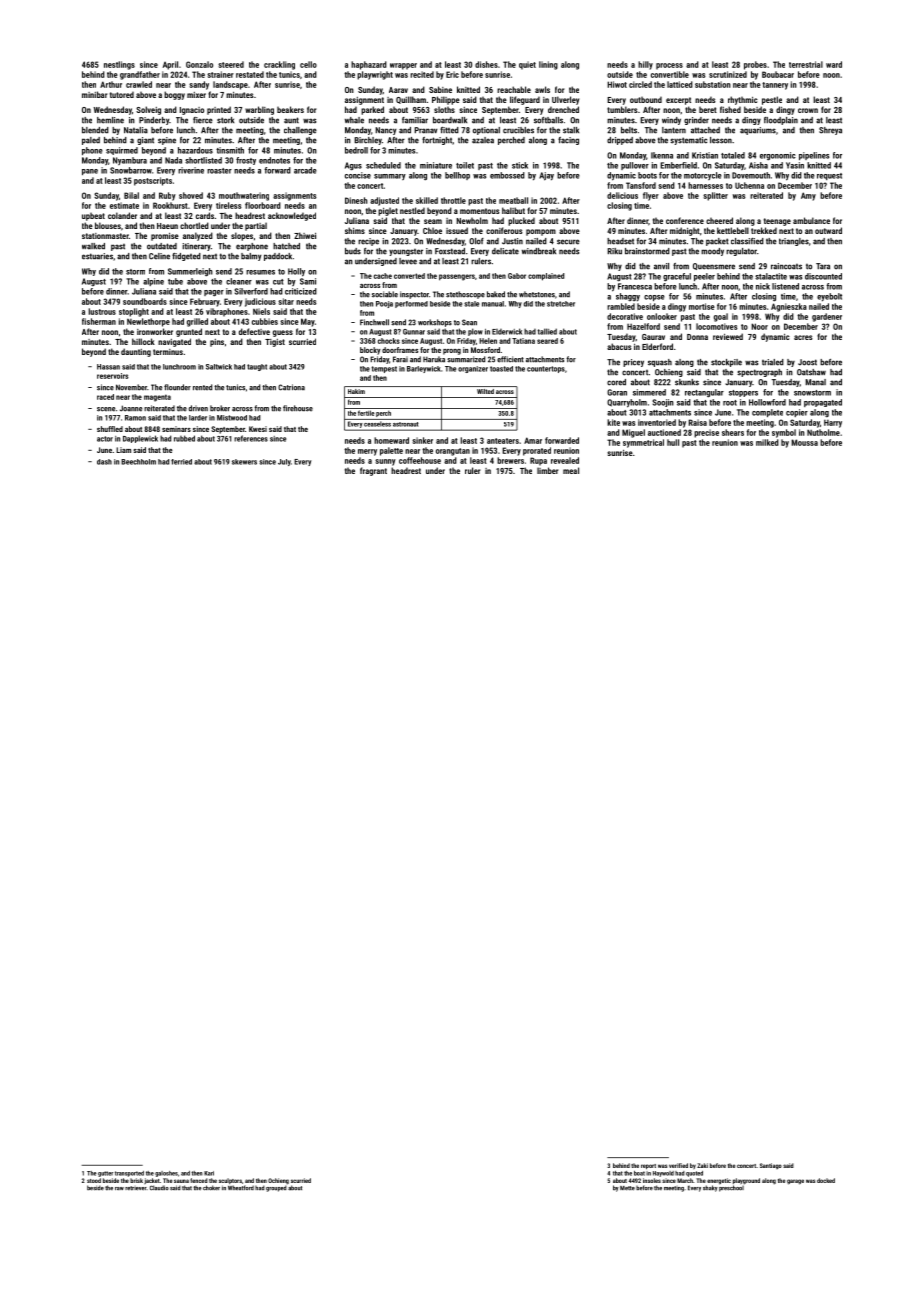 Image resolution: width=924 pixels, height=1308 pixels. I want to click on limber, so click(547, 470).
